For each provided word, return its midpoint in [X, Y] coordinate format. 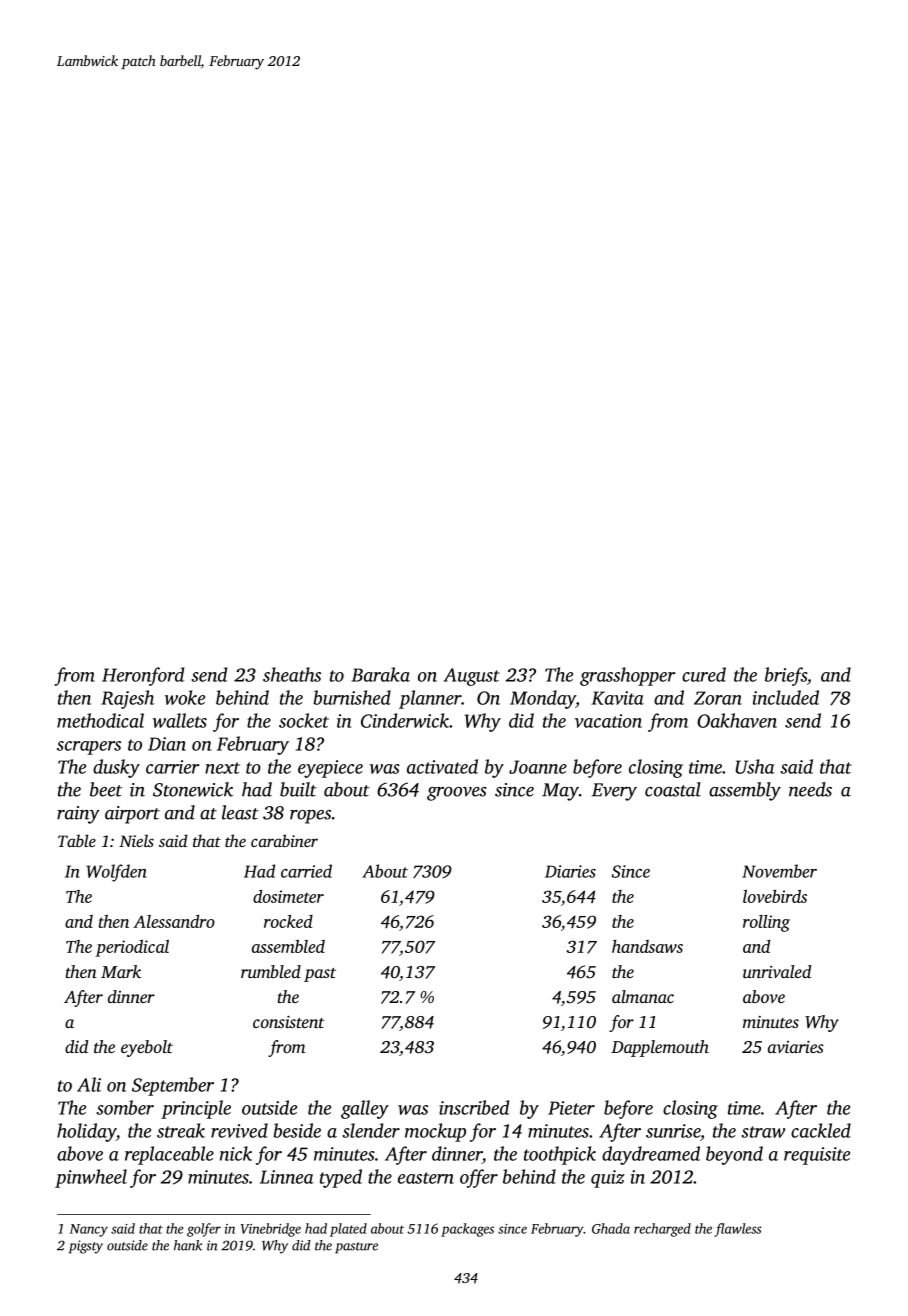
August [471, 677]
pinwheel [91, 1178]
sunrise [673, 1131]
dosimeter [288, 896]
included [786, 697]
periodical [132, 948]
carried [306, 871]
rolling [766, 923]
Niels [136, 840]
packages [467, 1230]
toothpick [560, 1155]
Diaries [570, 871]
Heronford [143, 676]
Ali [89, 1084]
